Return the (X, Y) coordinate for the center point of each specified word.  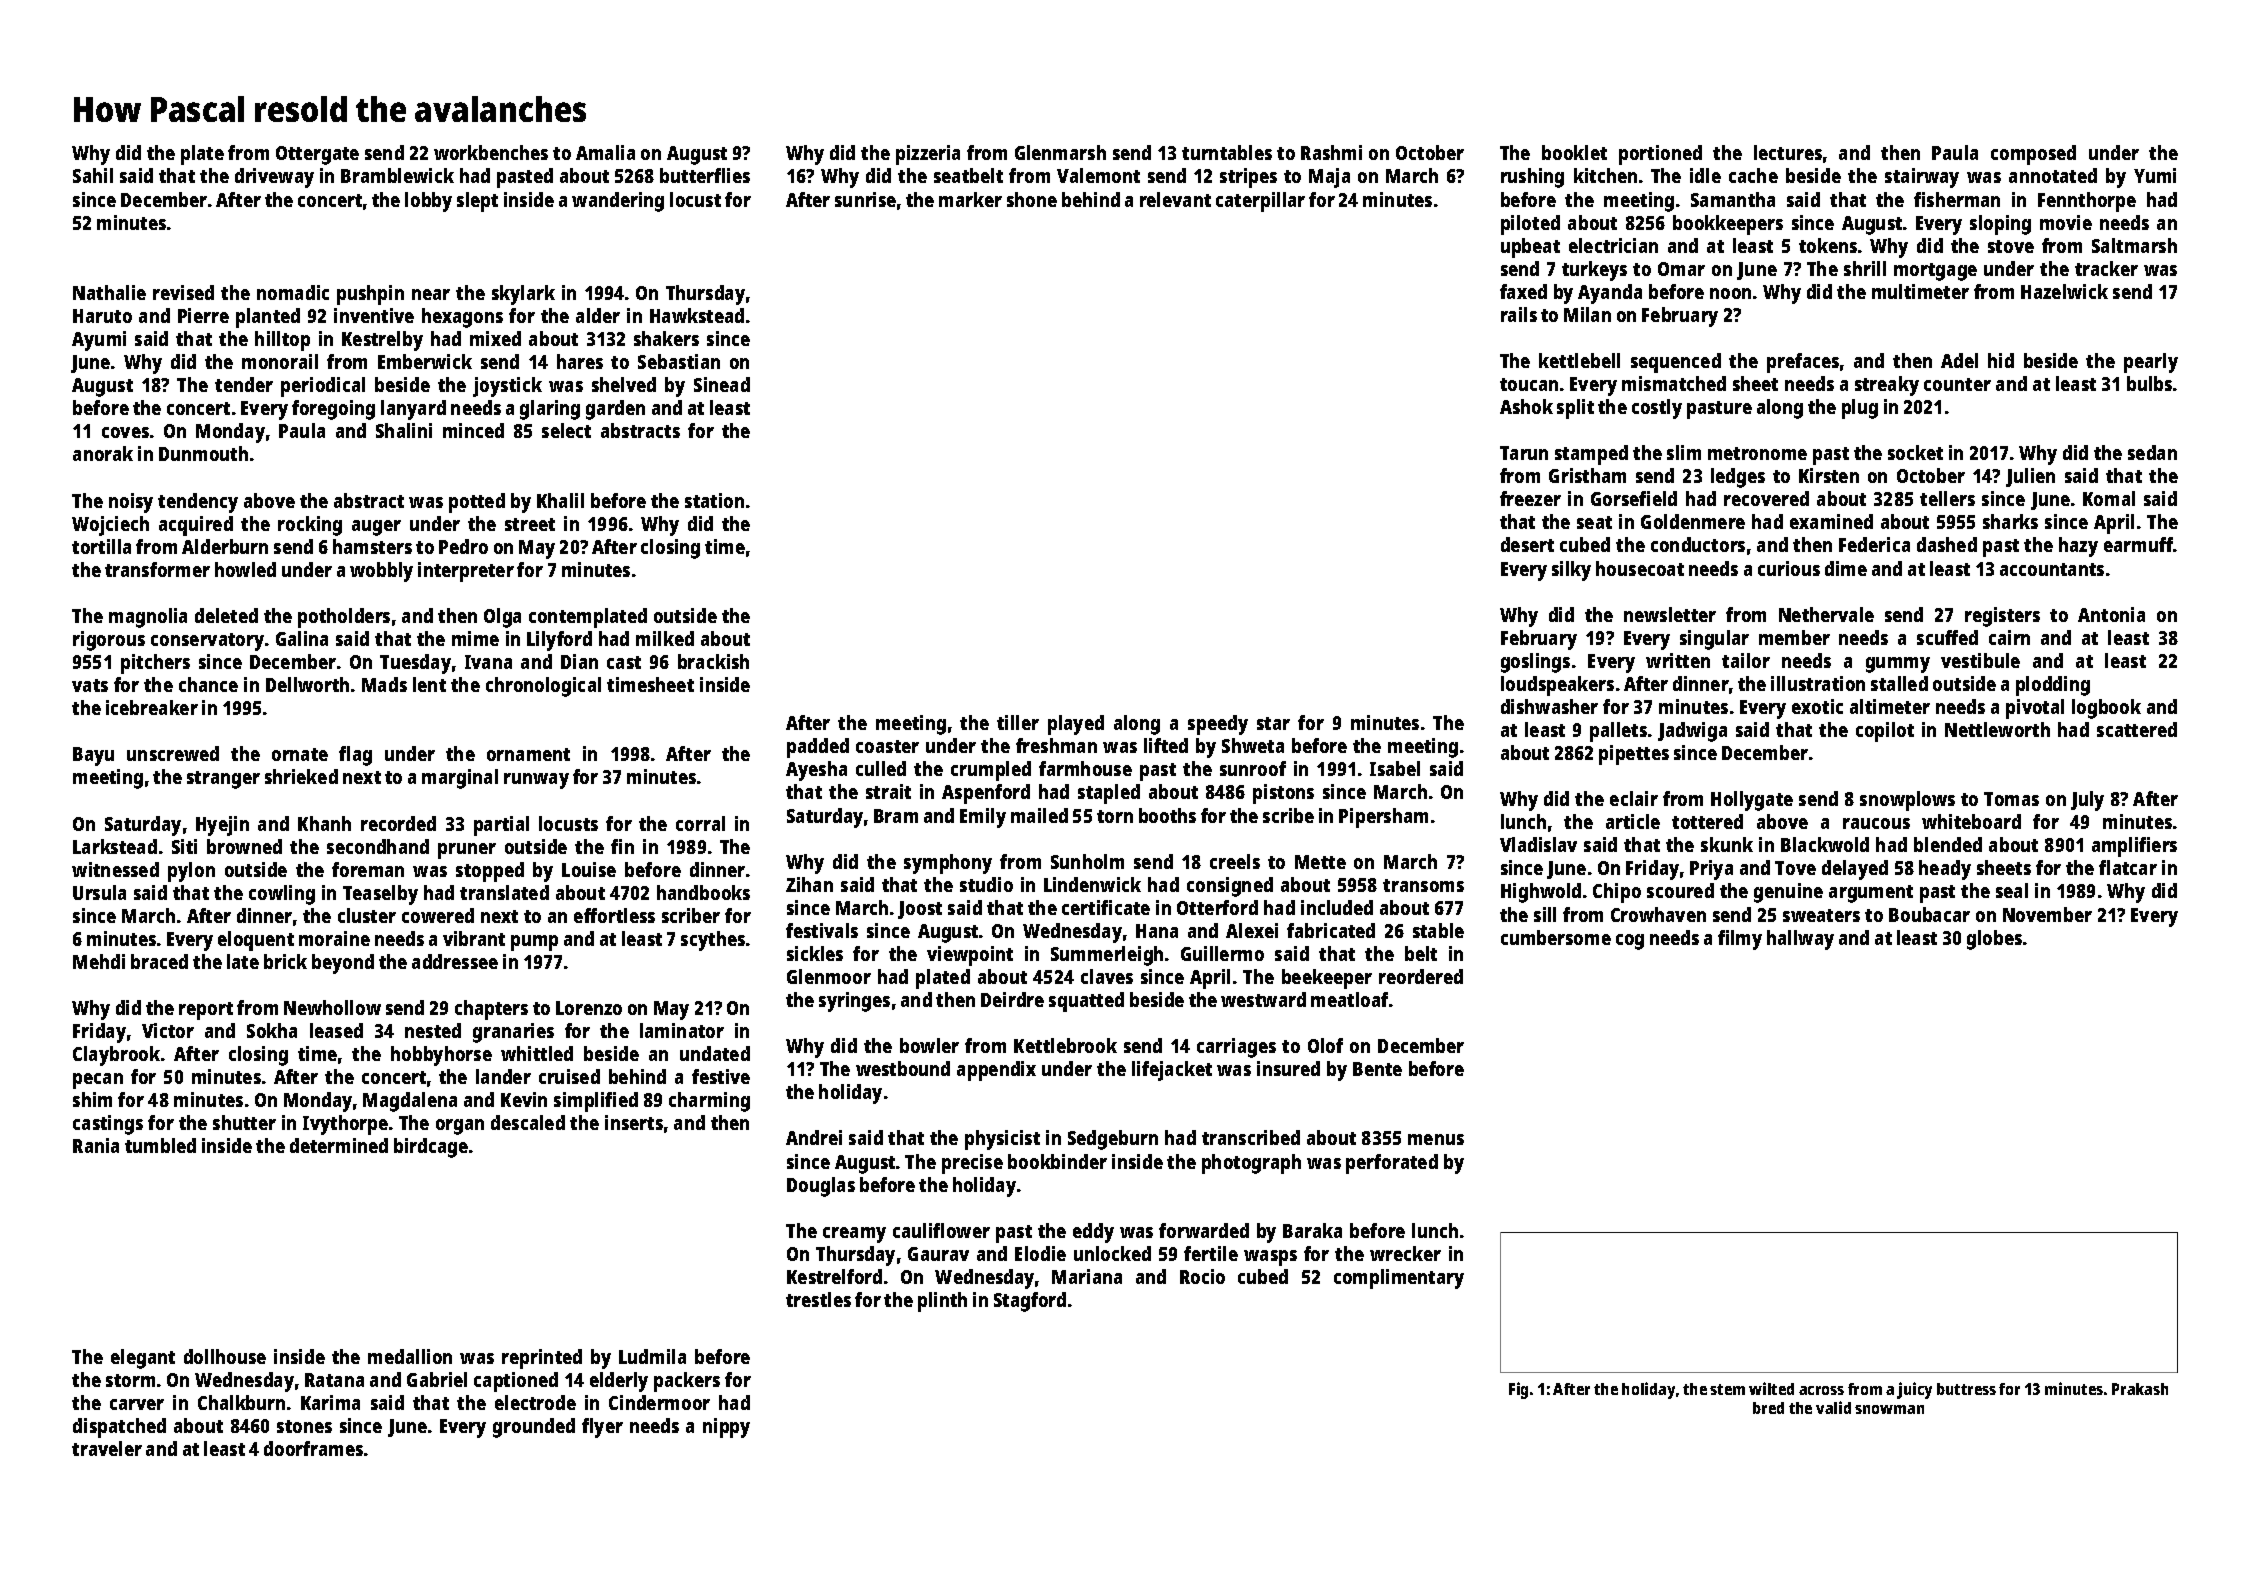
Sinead (722, 384)
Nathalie (109, 292)
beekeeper (1327, 979)
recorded (398, 823)
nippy (726, 1428)
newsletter (1670, 614)
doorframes (313, 1448)
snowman (1889, 1409)
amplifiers (2134, 847)
